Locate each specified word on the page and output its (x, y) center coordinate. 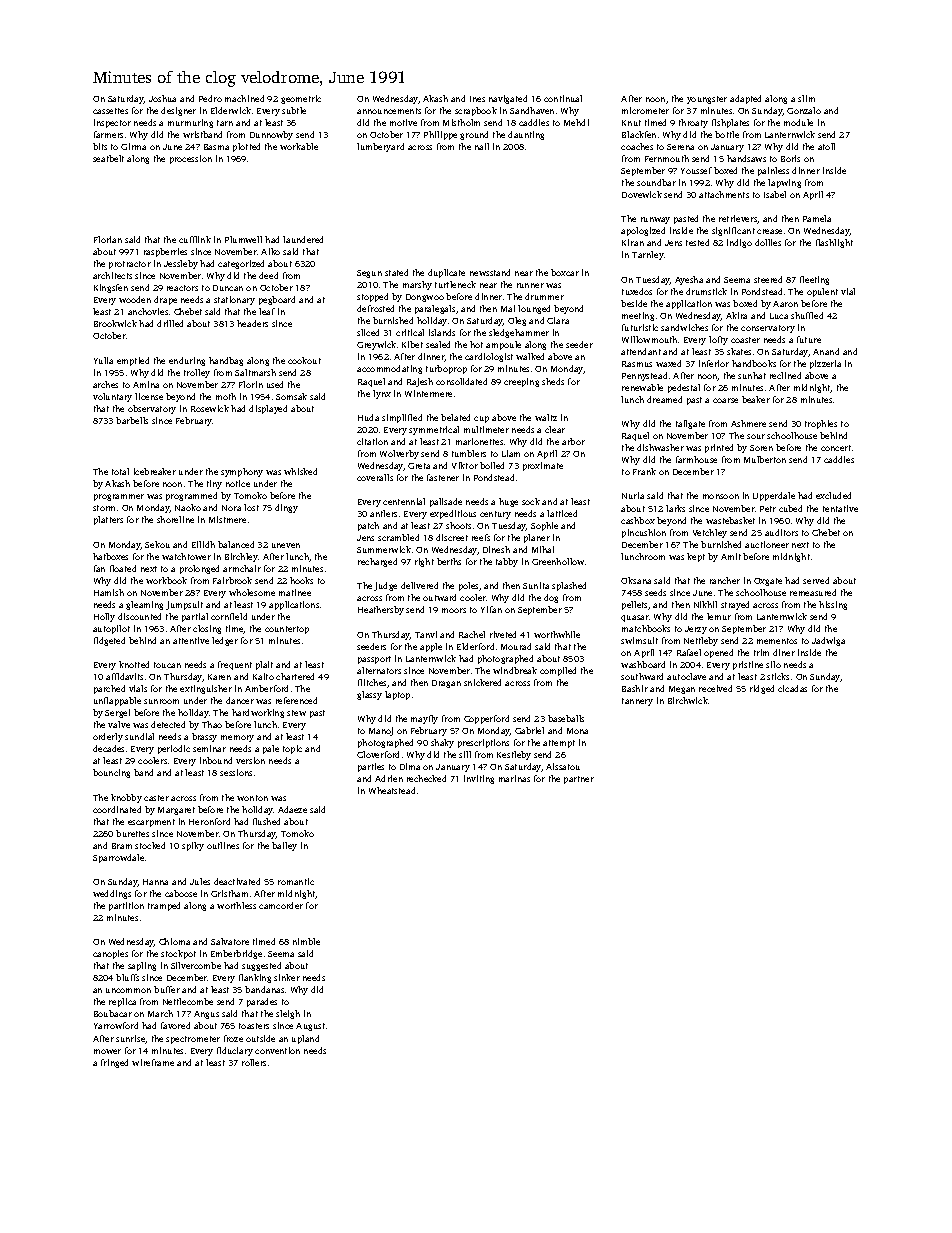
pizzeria (825, 364)
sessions (236, 772)
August (310, 1027)
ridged (762, 689)
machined (244, 98)
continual (563, 98)
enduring (187, 361)
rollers (254, 1062)
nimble (306, 941)
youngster (707, 100)
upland (305, 1039)
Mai (508, 308)
